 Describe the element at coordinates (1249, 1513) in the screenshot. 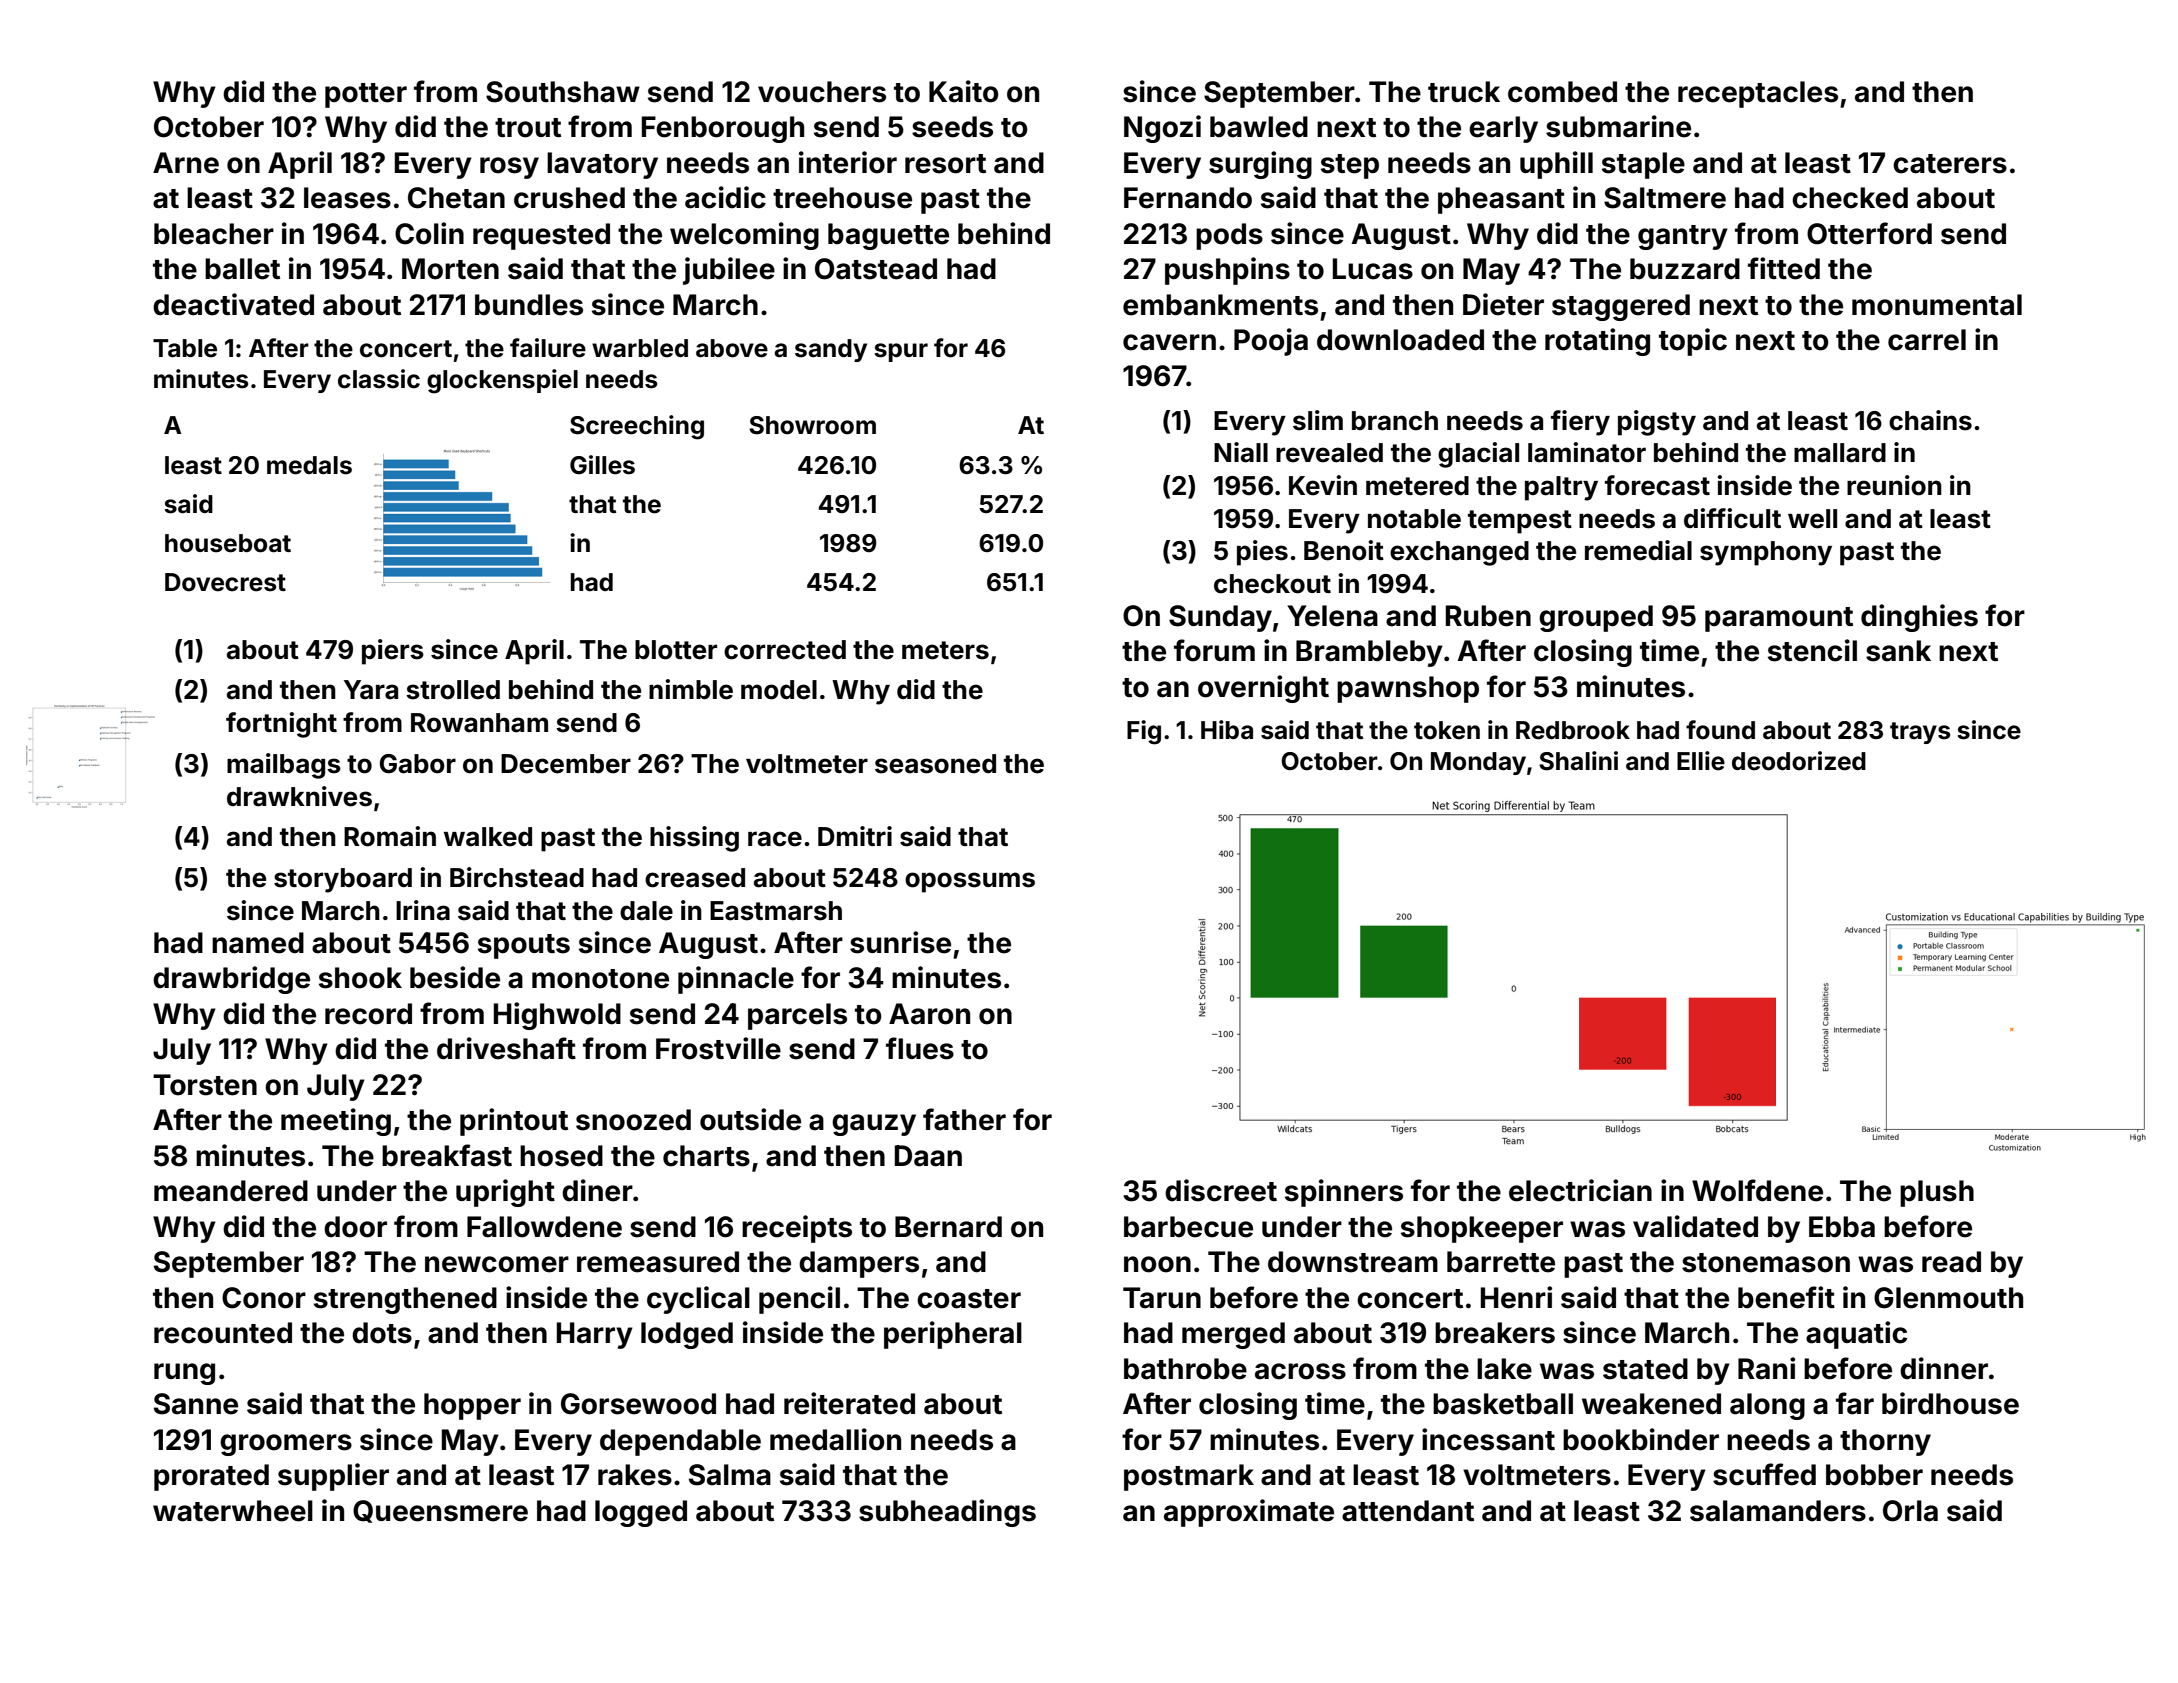

I see `approximate` at that location.
